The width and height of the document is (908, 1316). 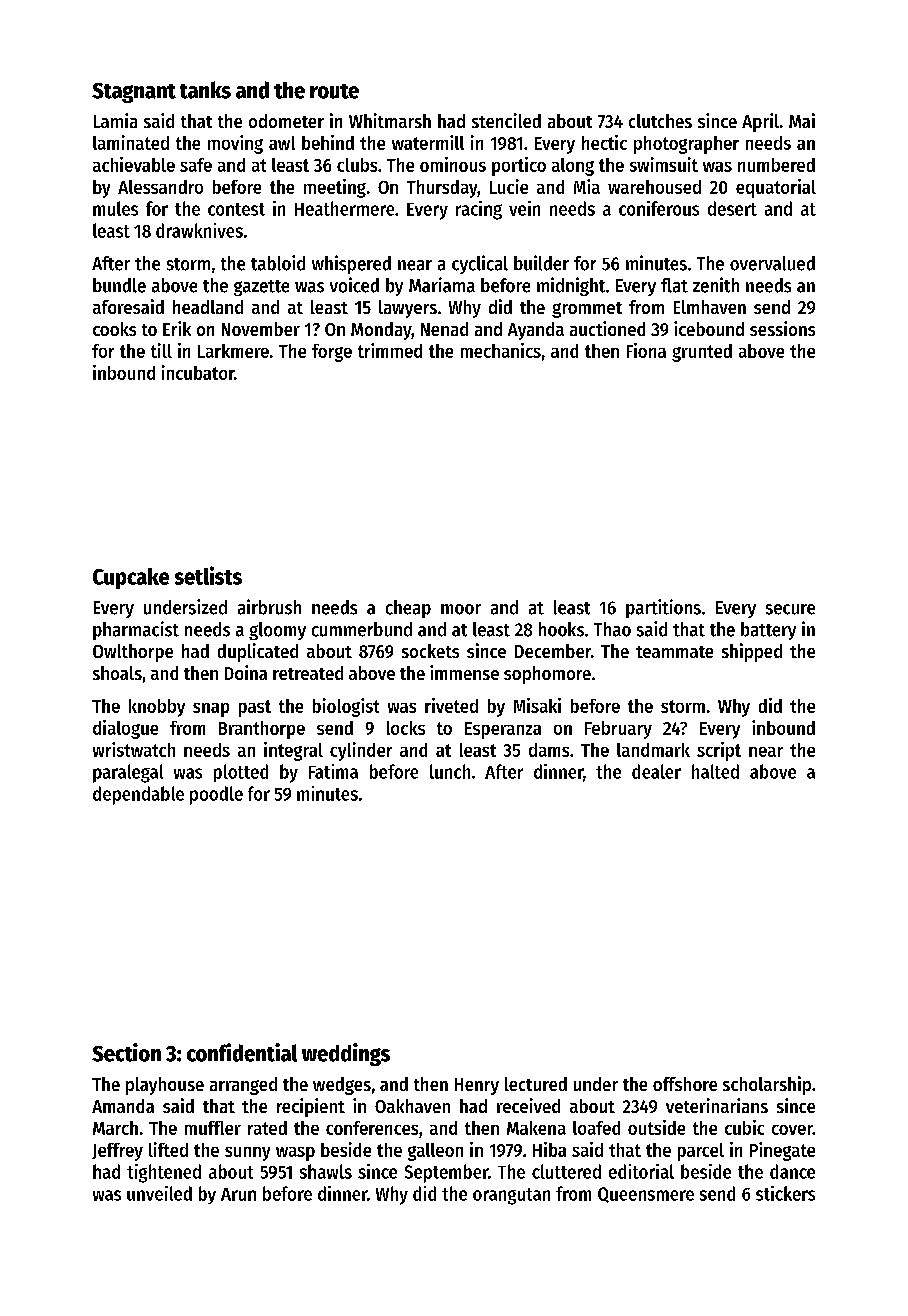 I want to click on Monday, so click(x=381, y=331).
